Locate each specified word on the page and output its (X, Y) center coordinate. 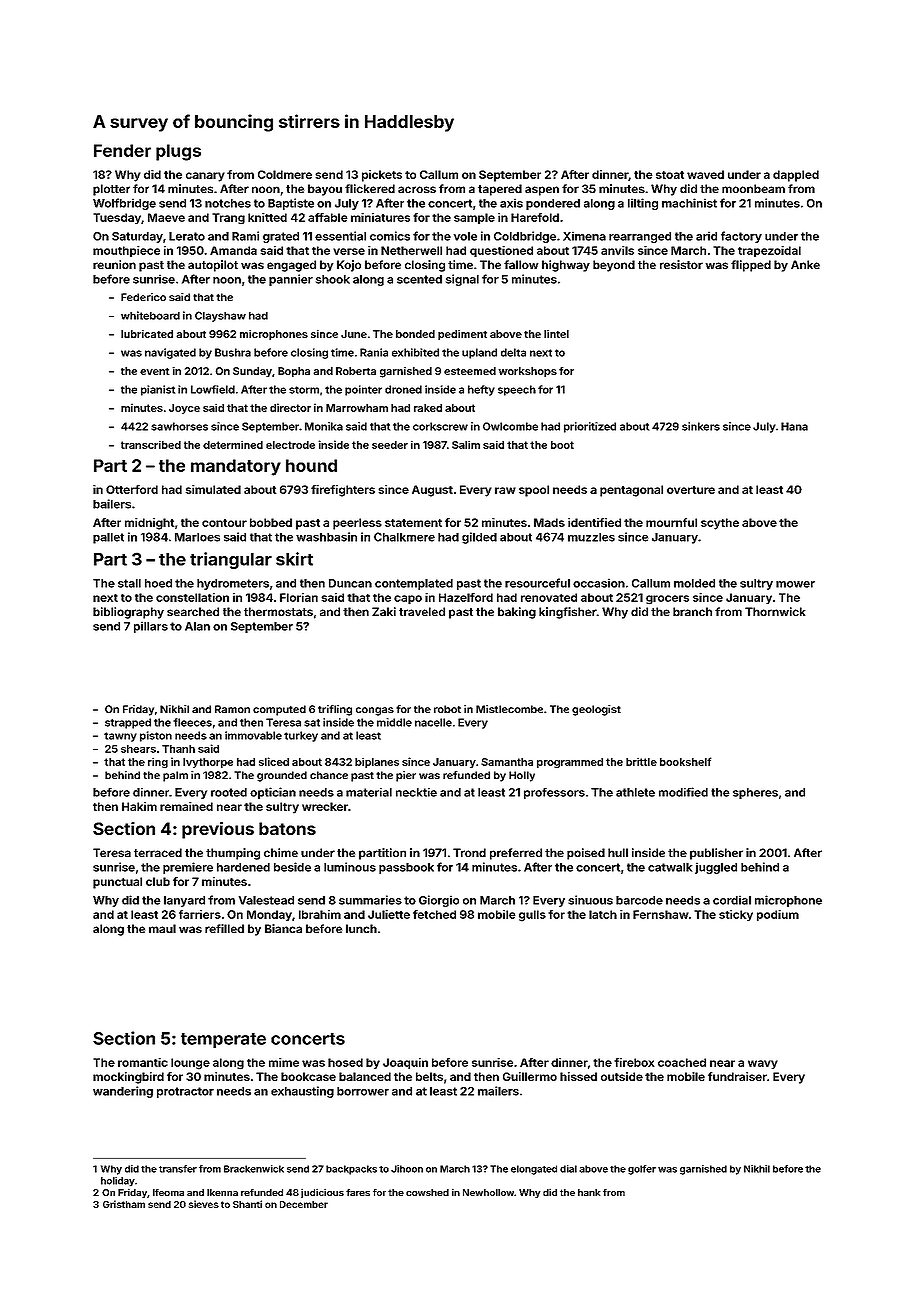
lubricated (147, 334)
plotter (111, 190)
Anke (805, 264)
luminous (350, 867)
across (417, 189)
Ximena (584, 236)
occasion (599, 583)
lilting (643, 204)
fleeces (192, 722)
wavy (763, 1064)
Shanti (247, 1204)
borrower (363, 1091)
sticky (736, 915)
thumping (233, 854)
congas (375, 711)
